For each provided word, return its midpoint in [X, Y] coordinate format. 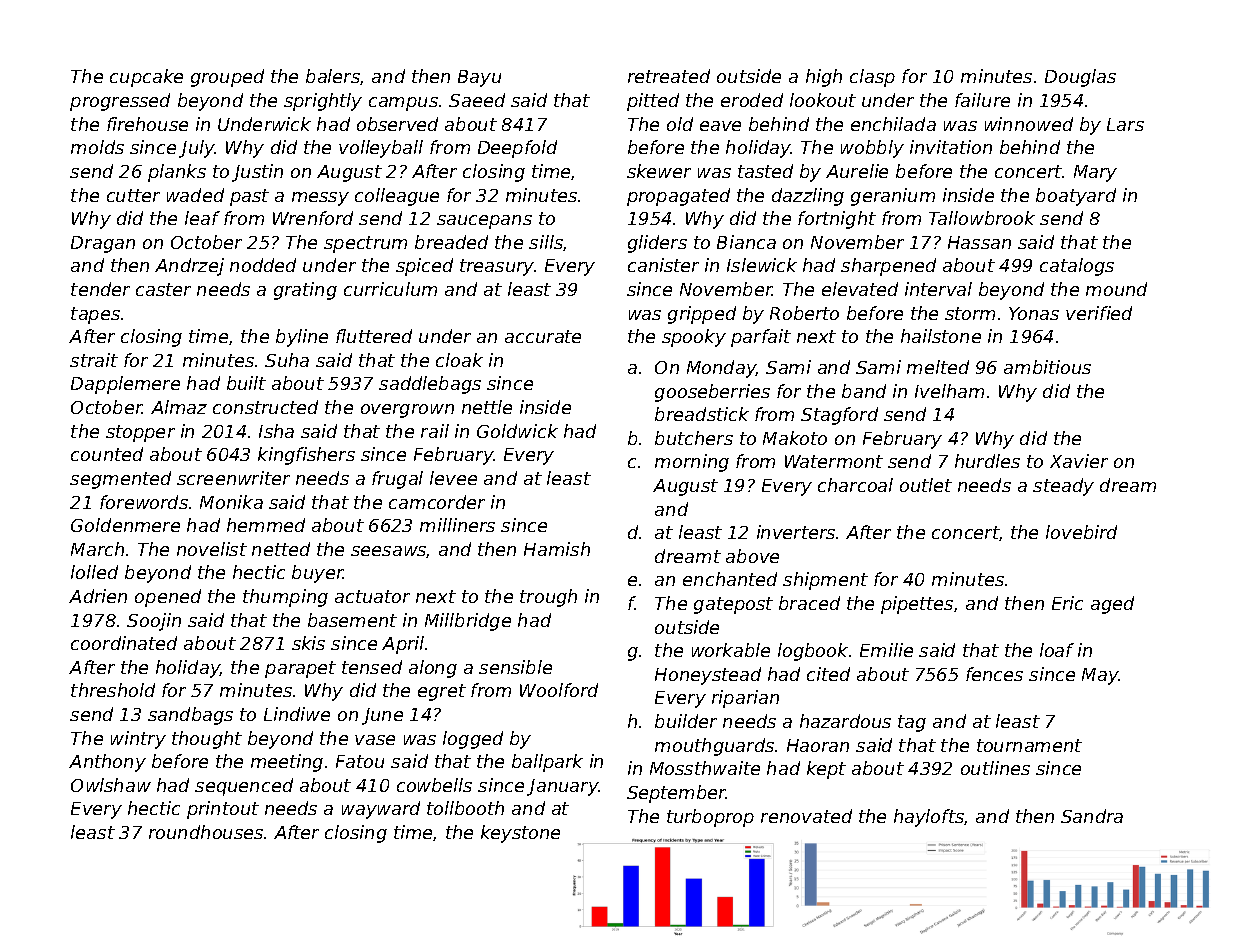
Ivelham [949, 391]
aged [1112, 605]
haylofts [929, 818]
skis [308, 643]
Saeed [477, 100]
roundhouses [206, 832]
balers [333, 76]
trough [548, 598]
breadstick [702, 414]
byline [302, 338]
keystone [520, 834]
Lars [1125, 124]
